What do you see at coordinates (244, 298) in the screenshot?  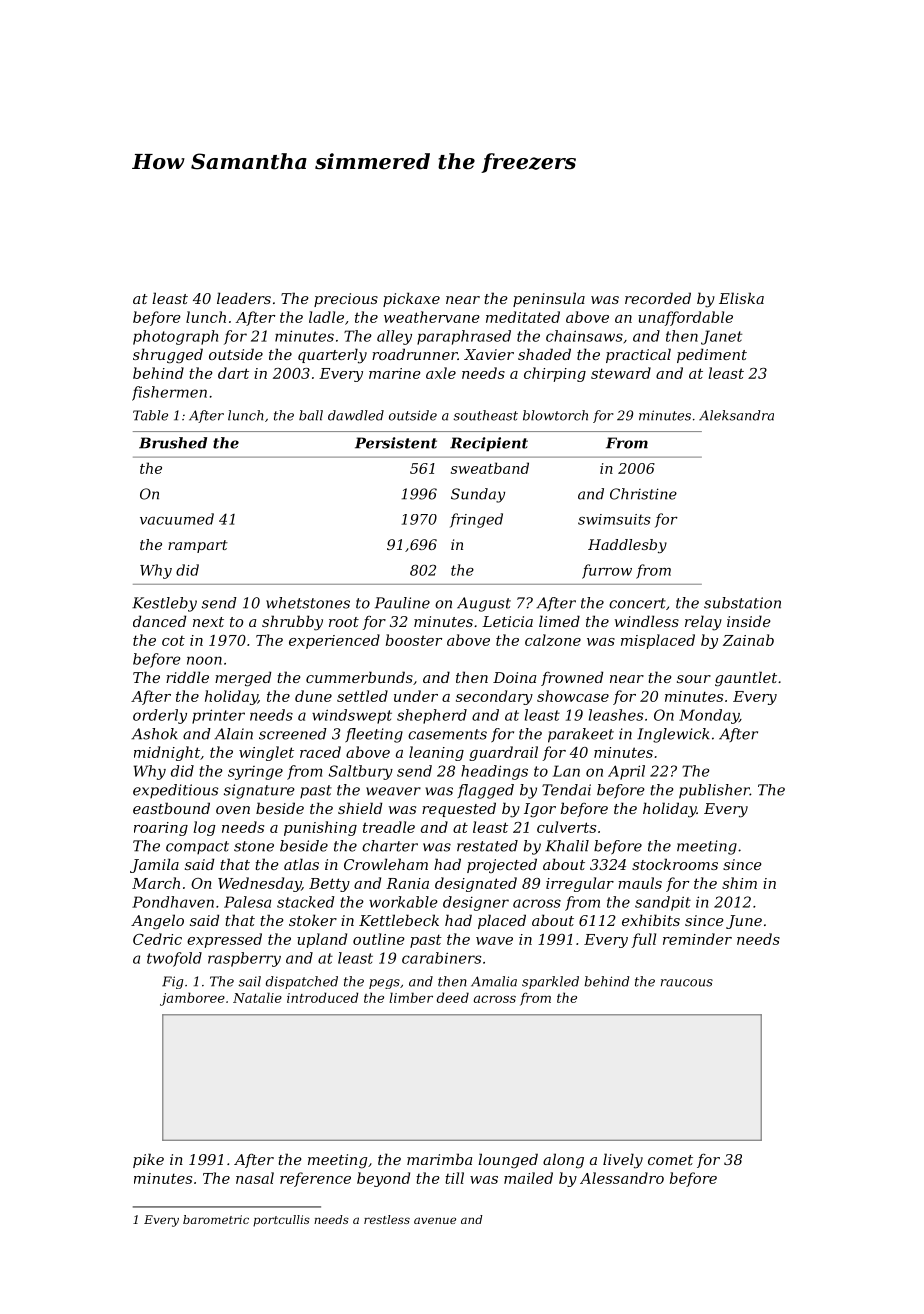 I see `leaders` at bounding box center [244, 298].
